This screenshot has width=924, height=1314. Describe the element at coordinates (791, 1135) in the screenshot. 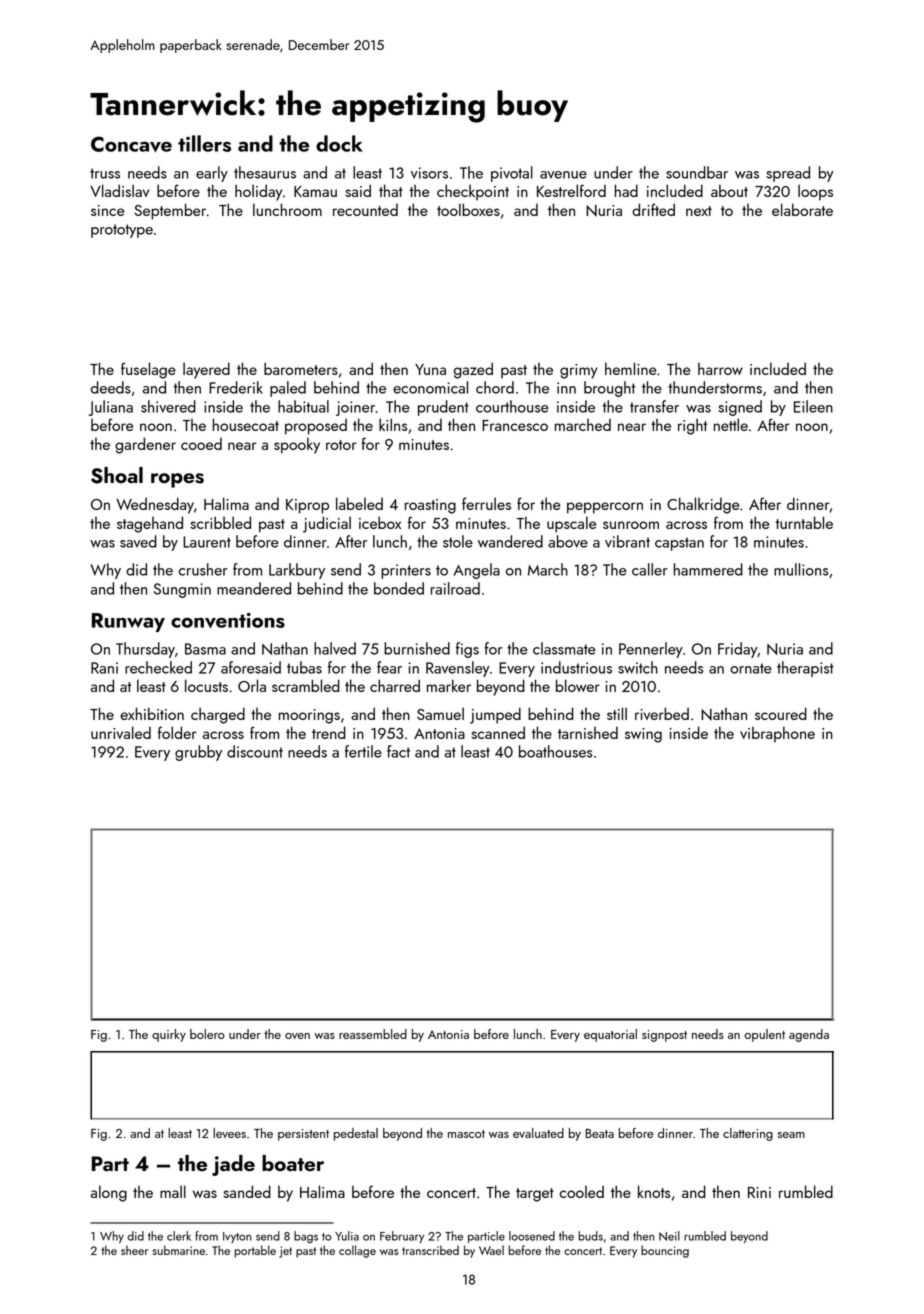

I see `seam` at that location.
